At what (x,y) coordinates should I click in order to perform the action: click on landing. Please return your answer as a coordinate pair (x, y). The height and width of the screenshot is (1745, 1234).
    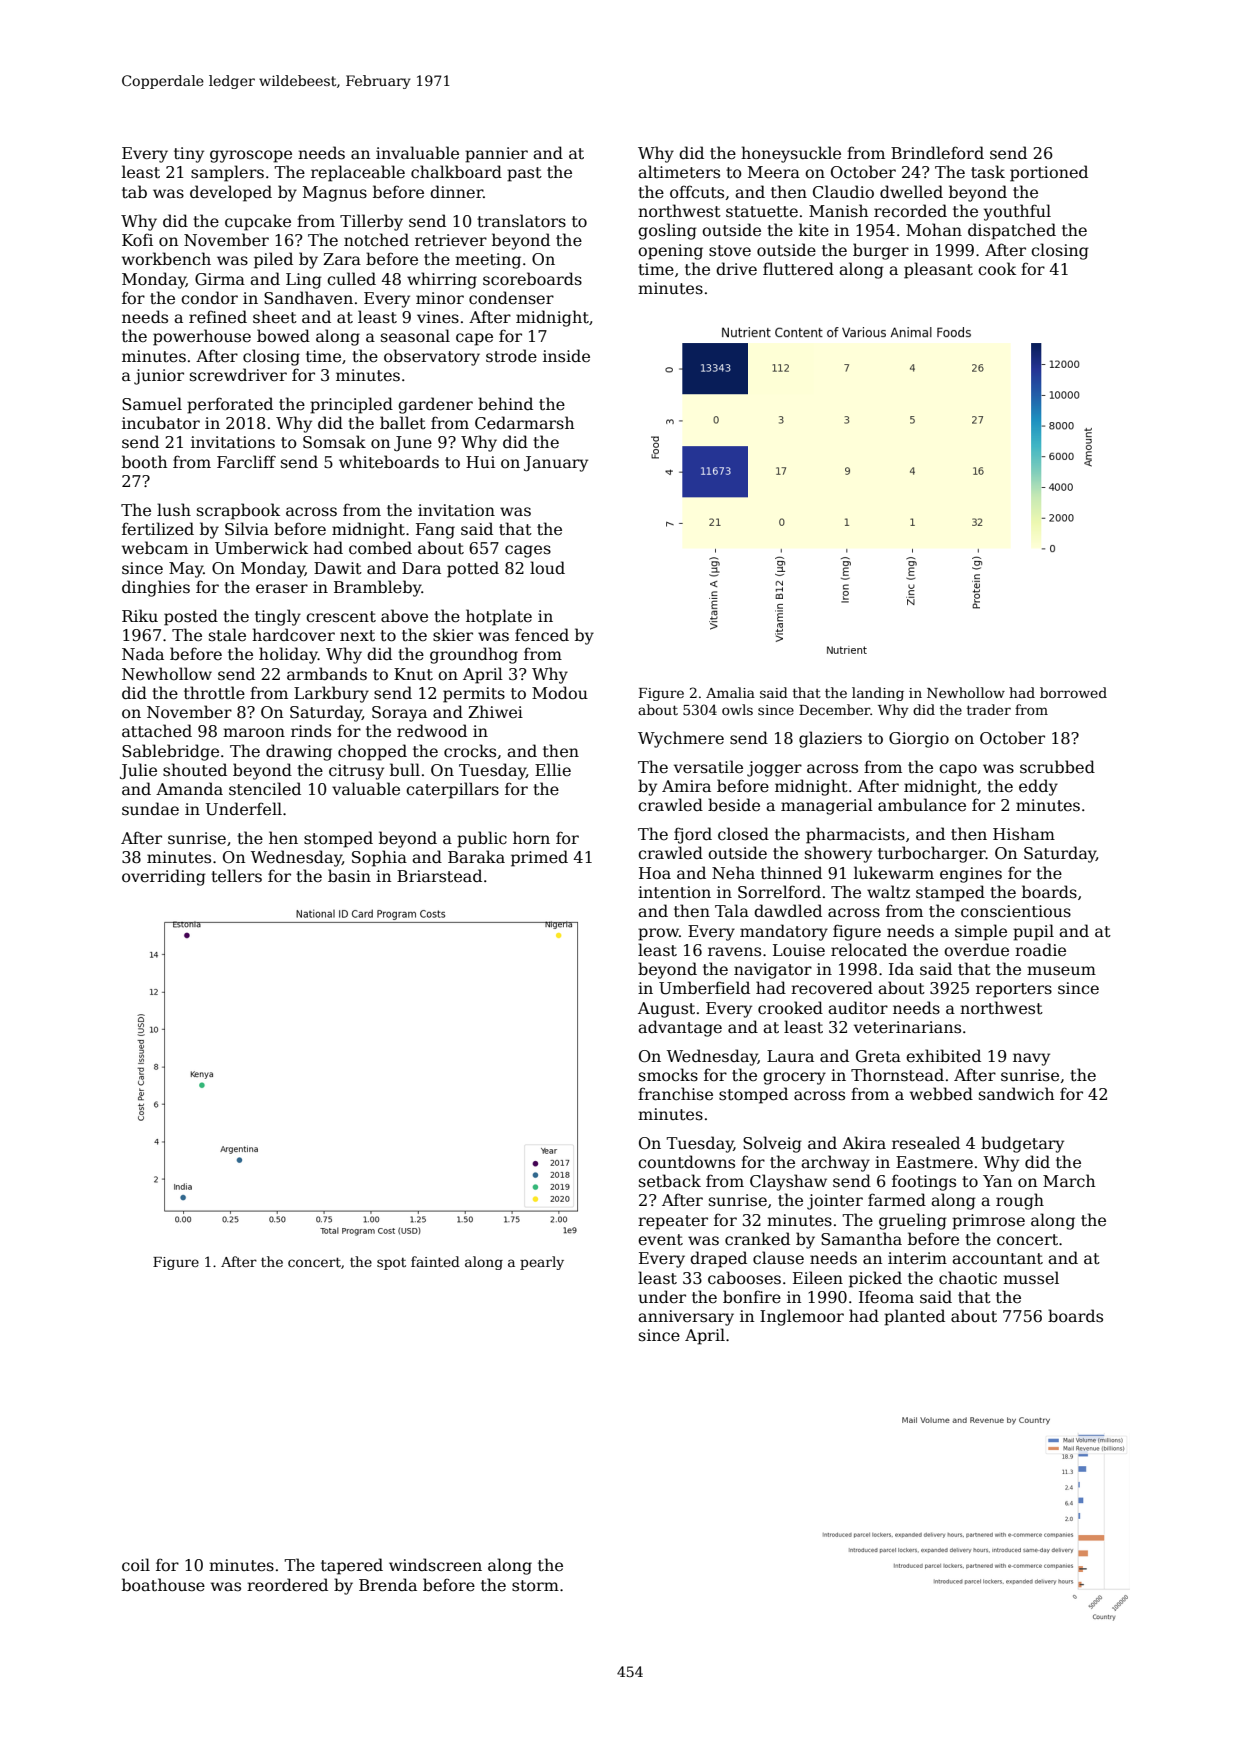
    Looking at the image, I should click on (878, 694).
